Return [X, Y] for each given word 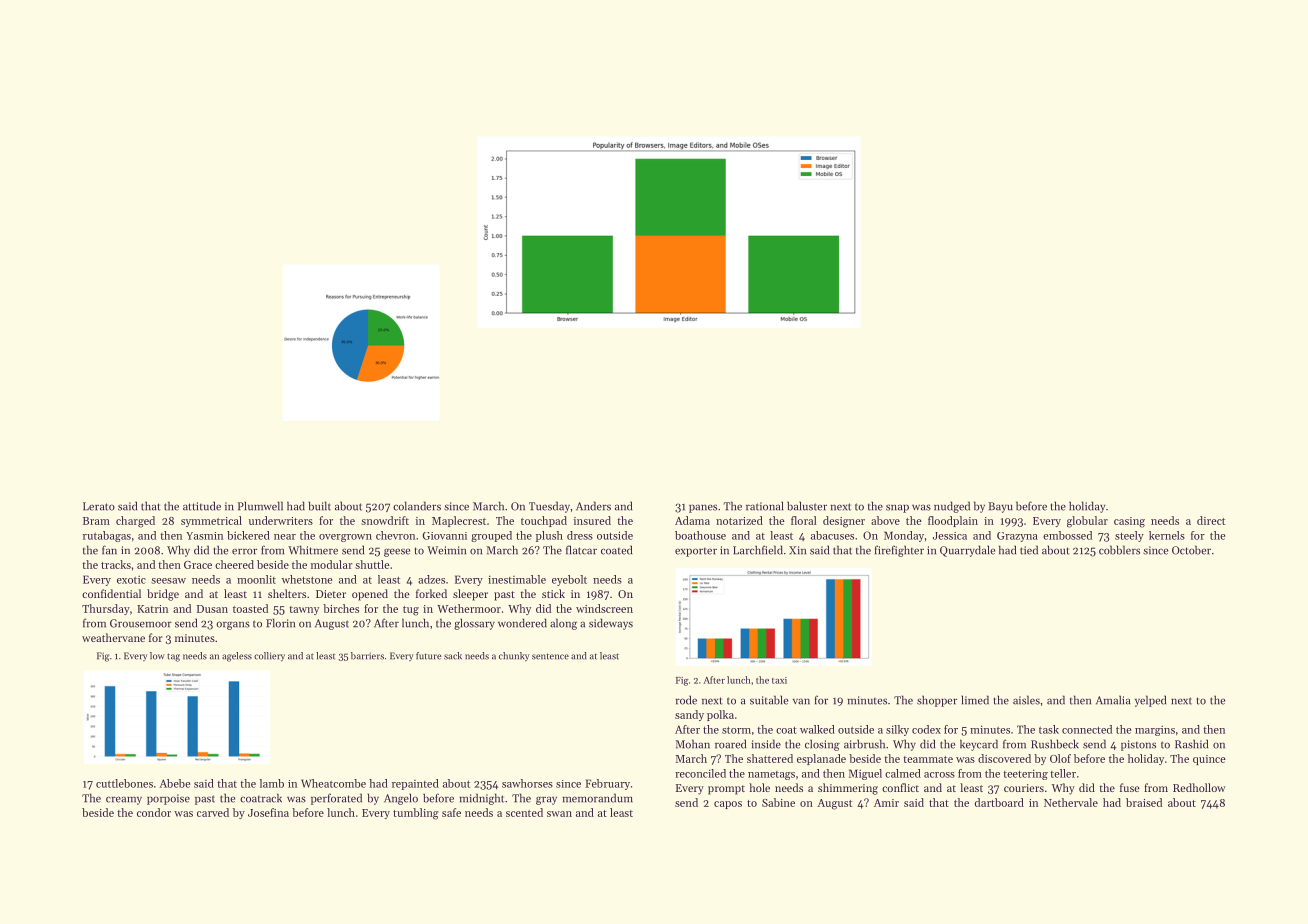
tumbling [416, 814]
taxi [779, 680]
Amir [886, 803]
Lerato [99, 506]
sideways [611, 624]
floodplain [953, 521]
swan [559, 814]
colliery [269, 657]
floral [804, 520]
